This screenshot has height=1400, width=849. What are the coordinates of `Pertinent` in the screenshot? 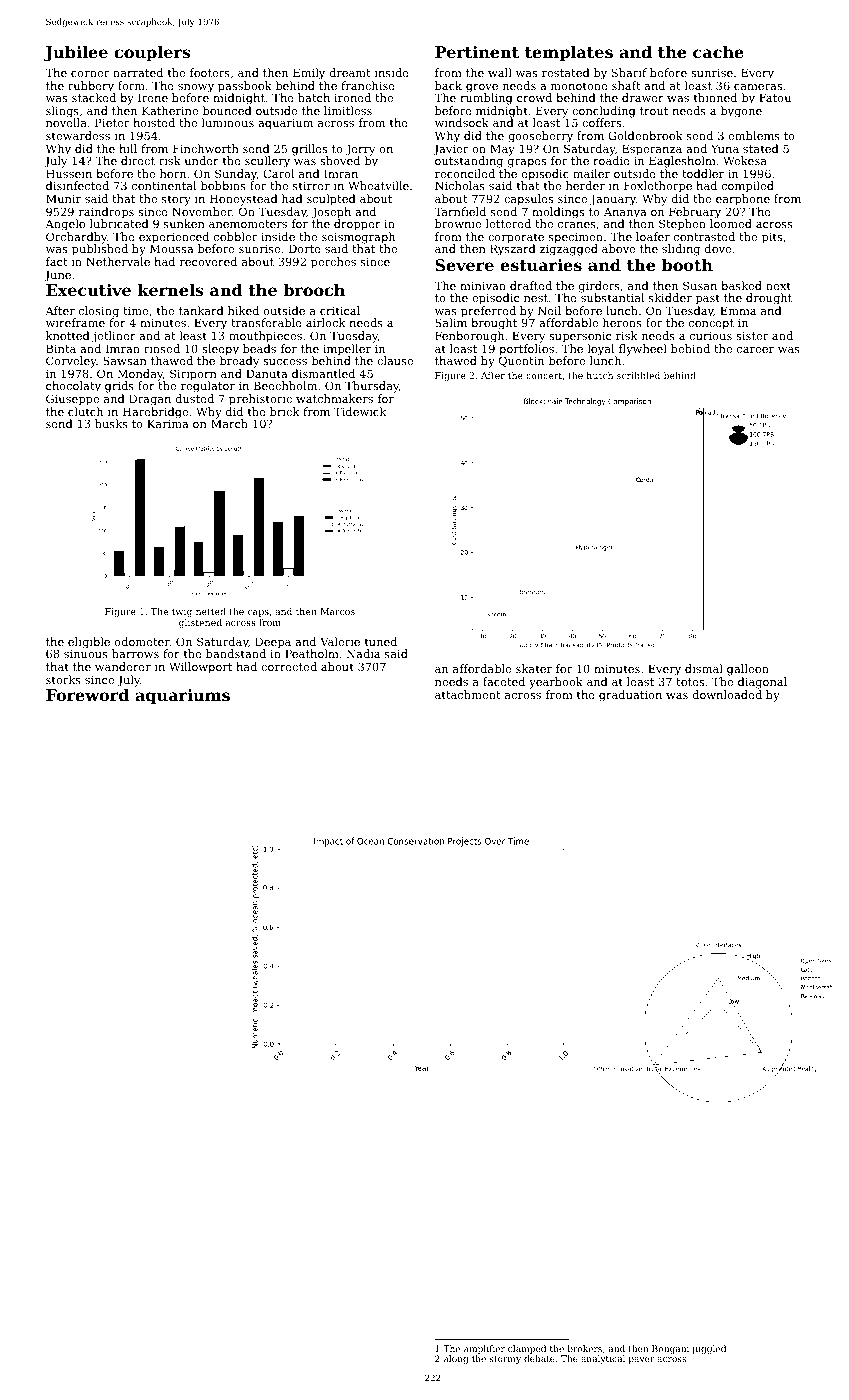 It's located at (477, 52).
